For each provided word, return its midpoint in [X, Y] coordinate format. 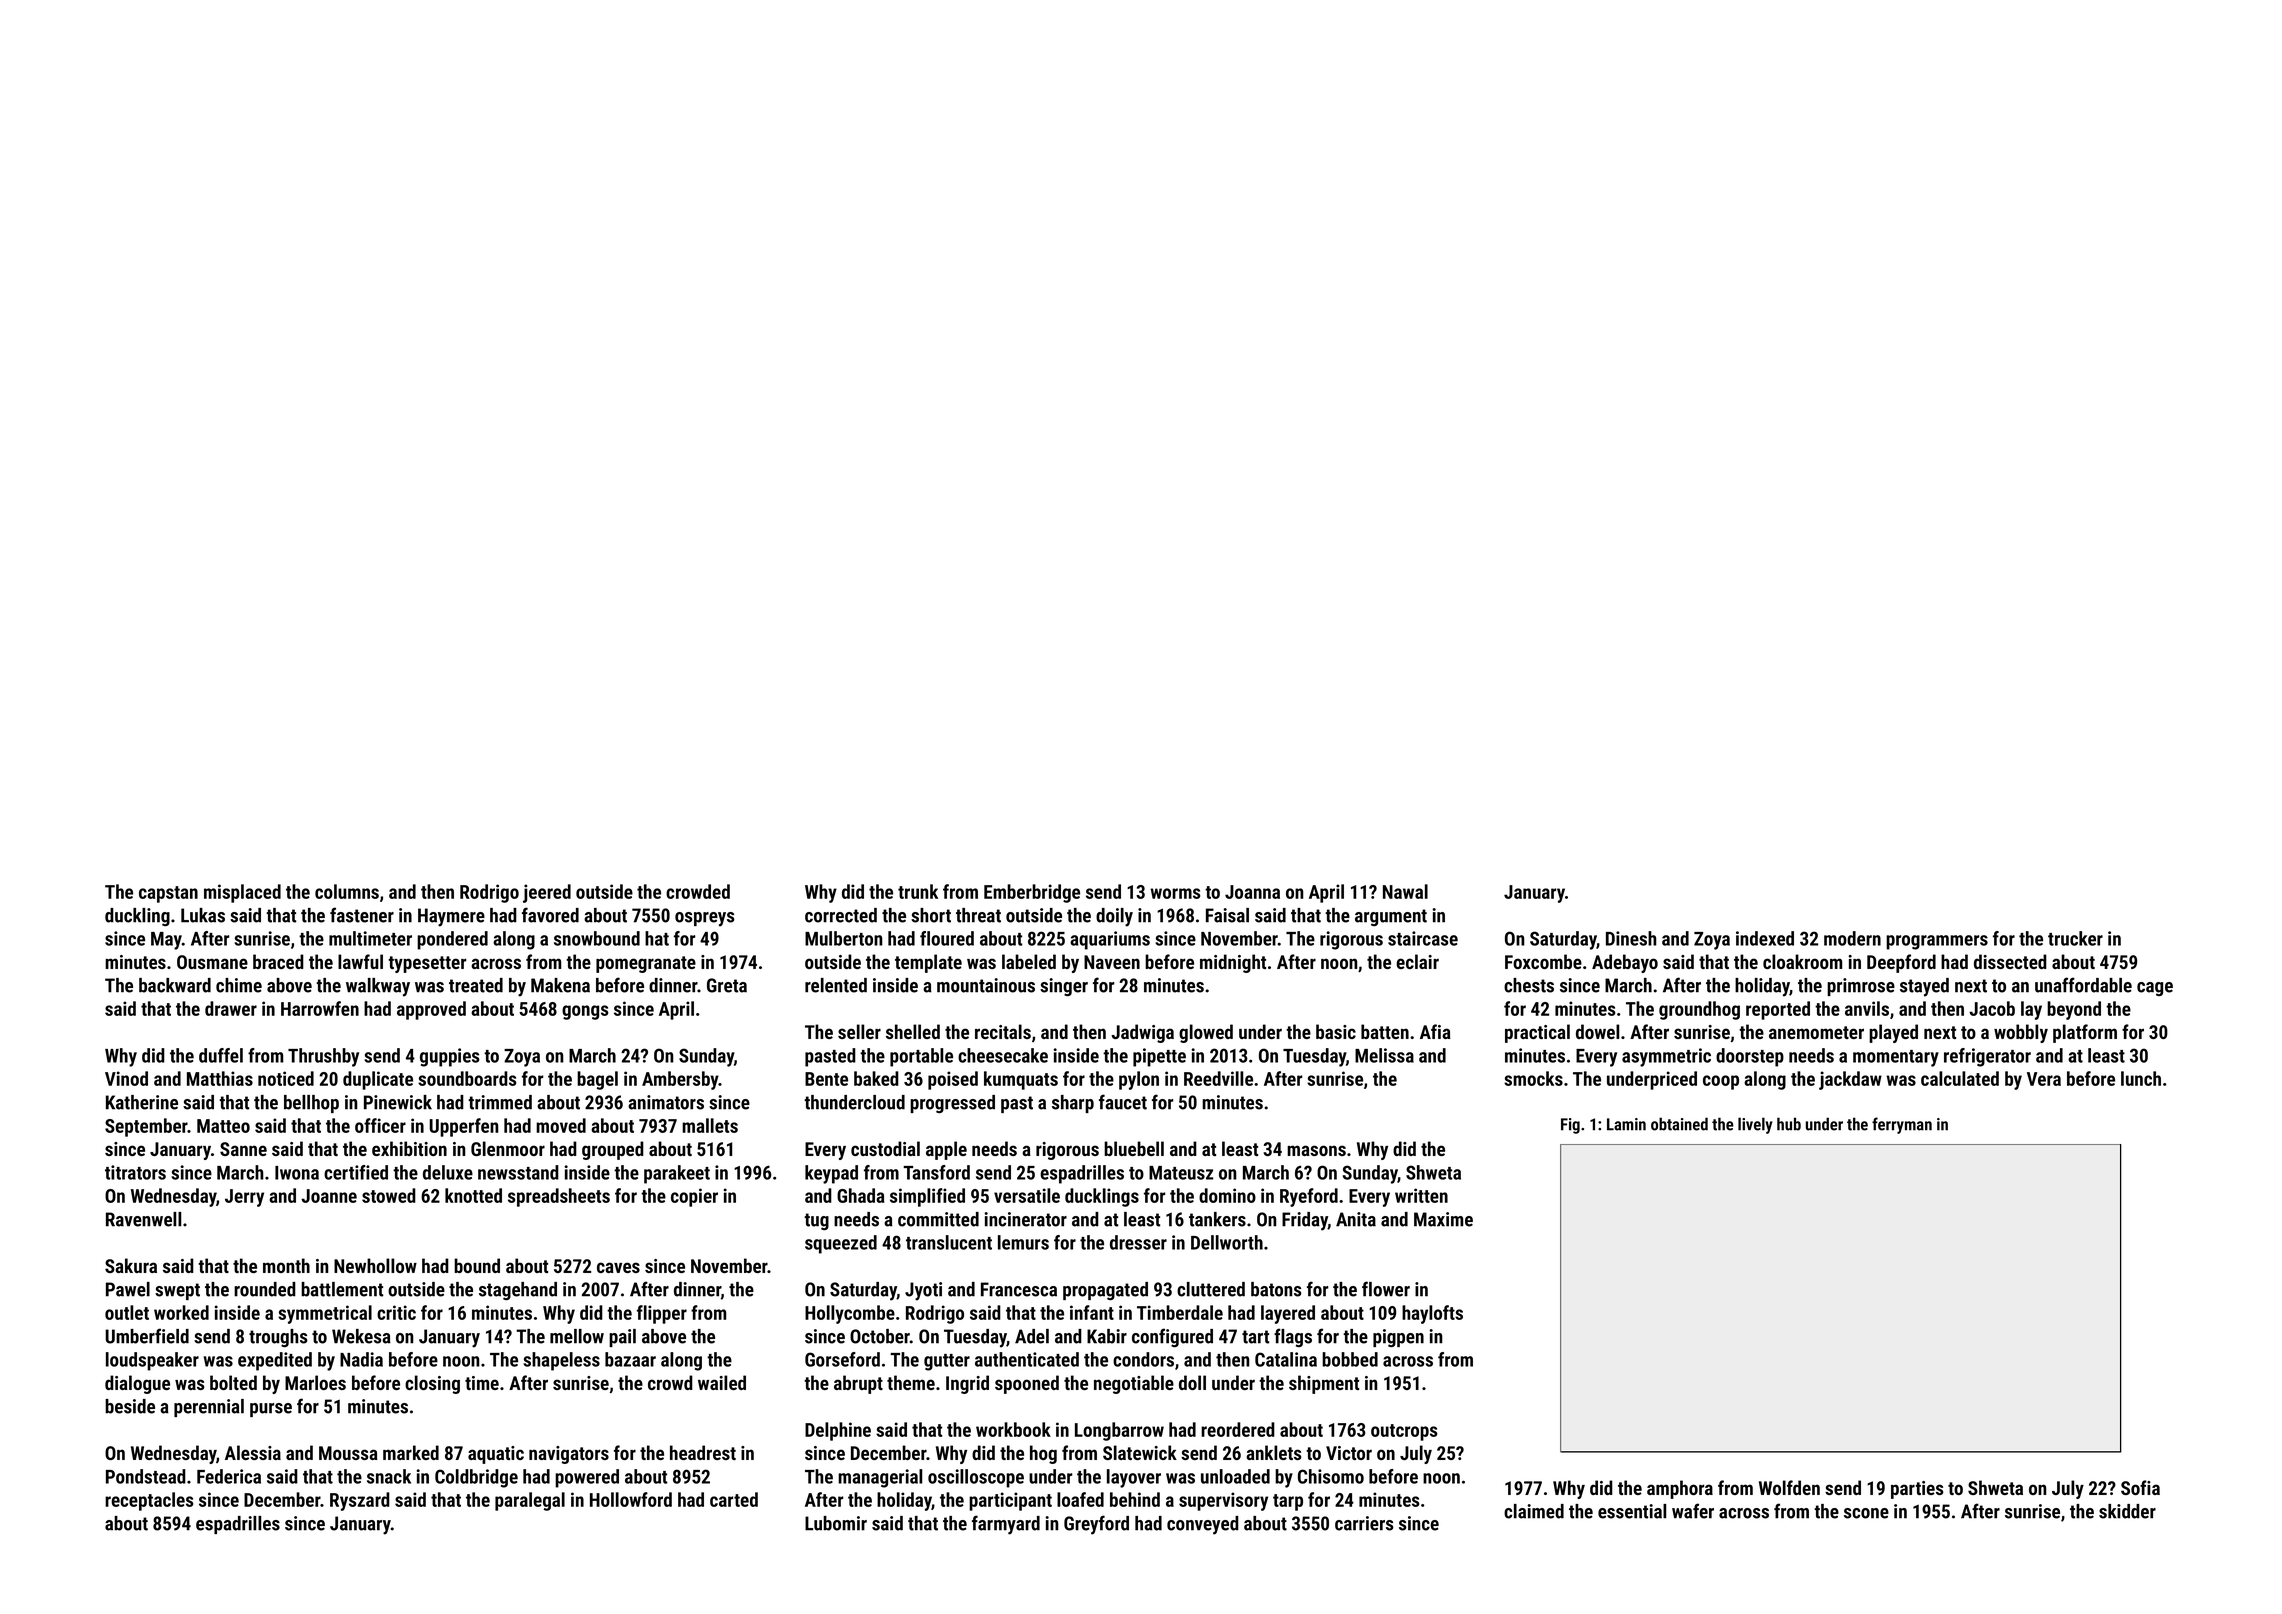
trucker [2075, 938]
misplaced [242, 893]
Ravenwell [144, 1219]
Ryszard [360, 1501]
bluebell [1134, 1148]
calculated [1960, 1078]
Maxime [1443, 1219]
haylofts [1432, 1314]
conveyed [1203, 1525]
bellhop [311, 1104]
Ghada [861, 1195]
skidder [2127, 1511]
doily [1114, 917]
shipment [1324, 1384]
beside [130, 1406]
